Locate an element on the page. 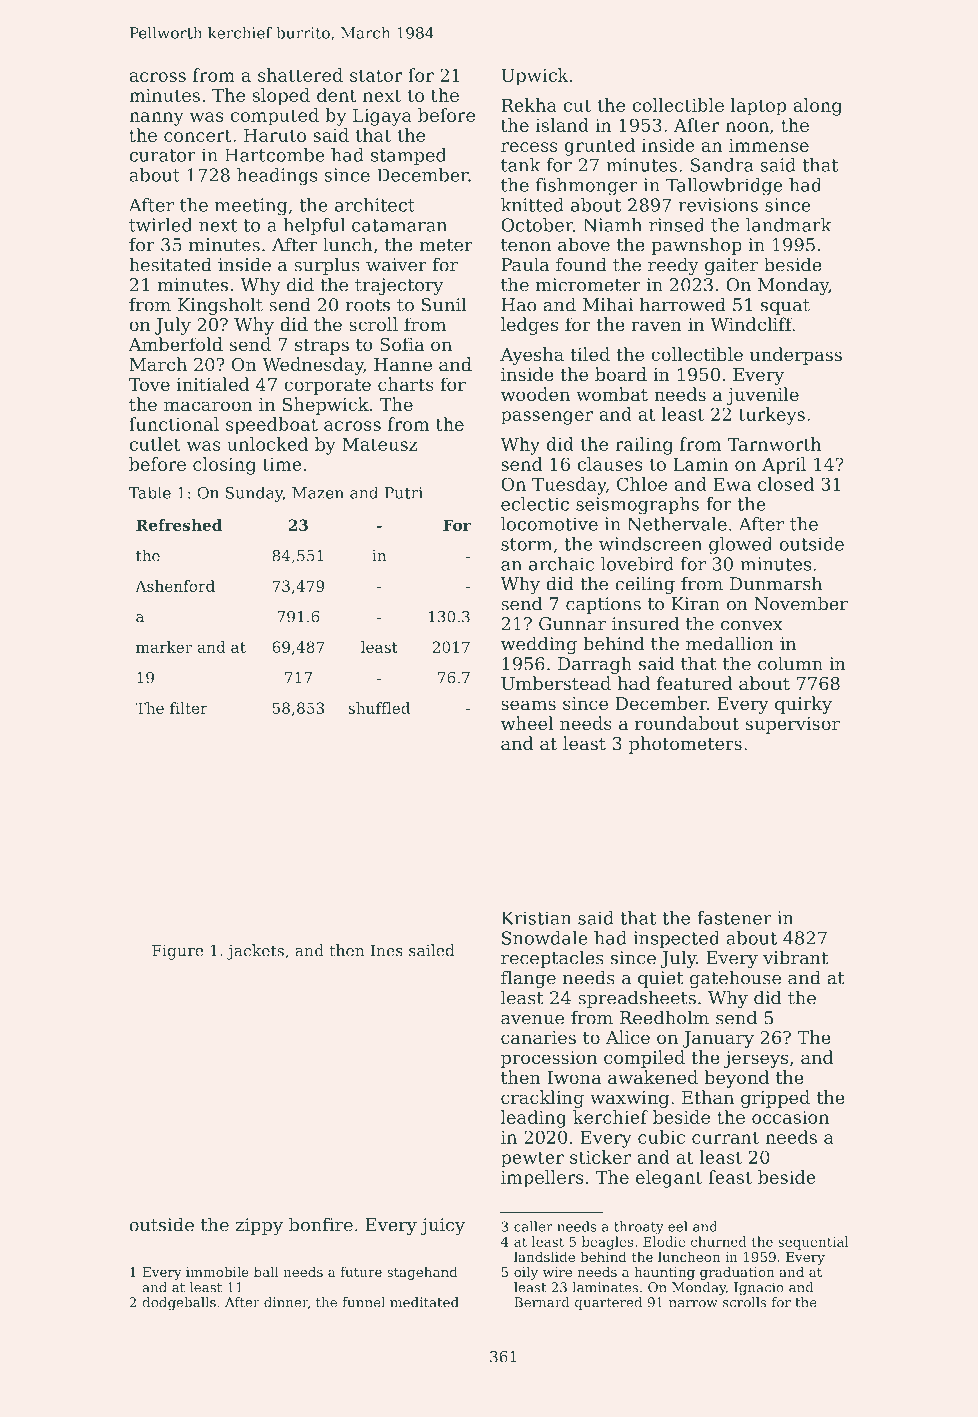 The width and height of the image is (978, 1417). bonfire is located at coordinates (321, 1224).
